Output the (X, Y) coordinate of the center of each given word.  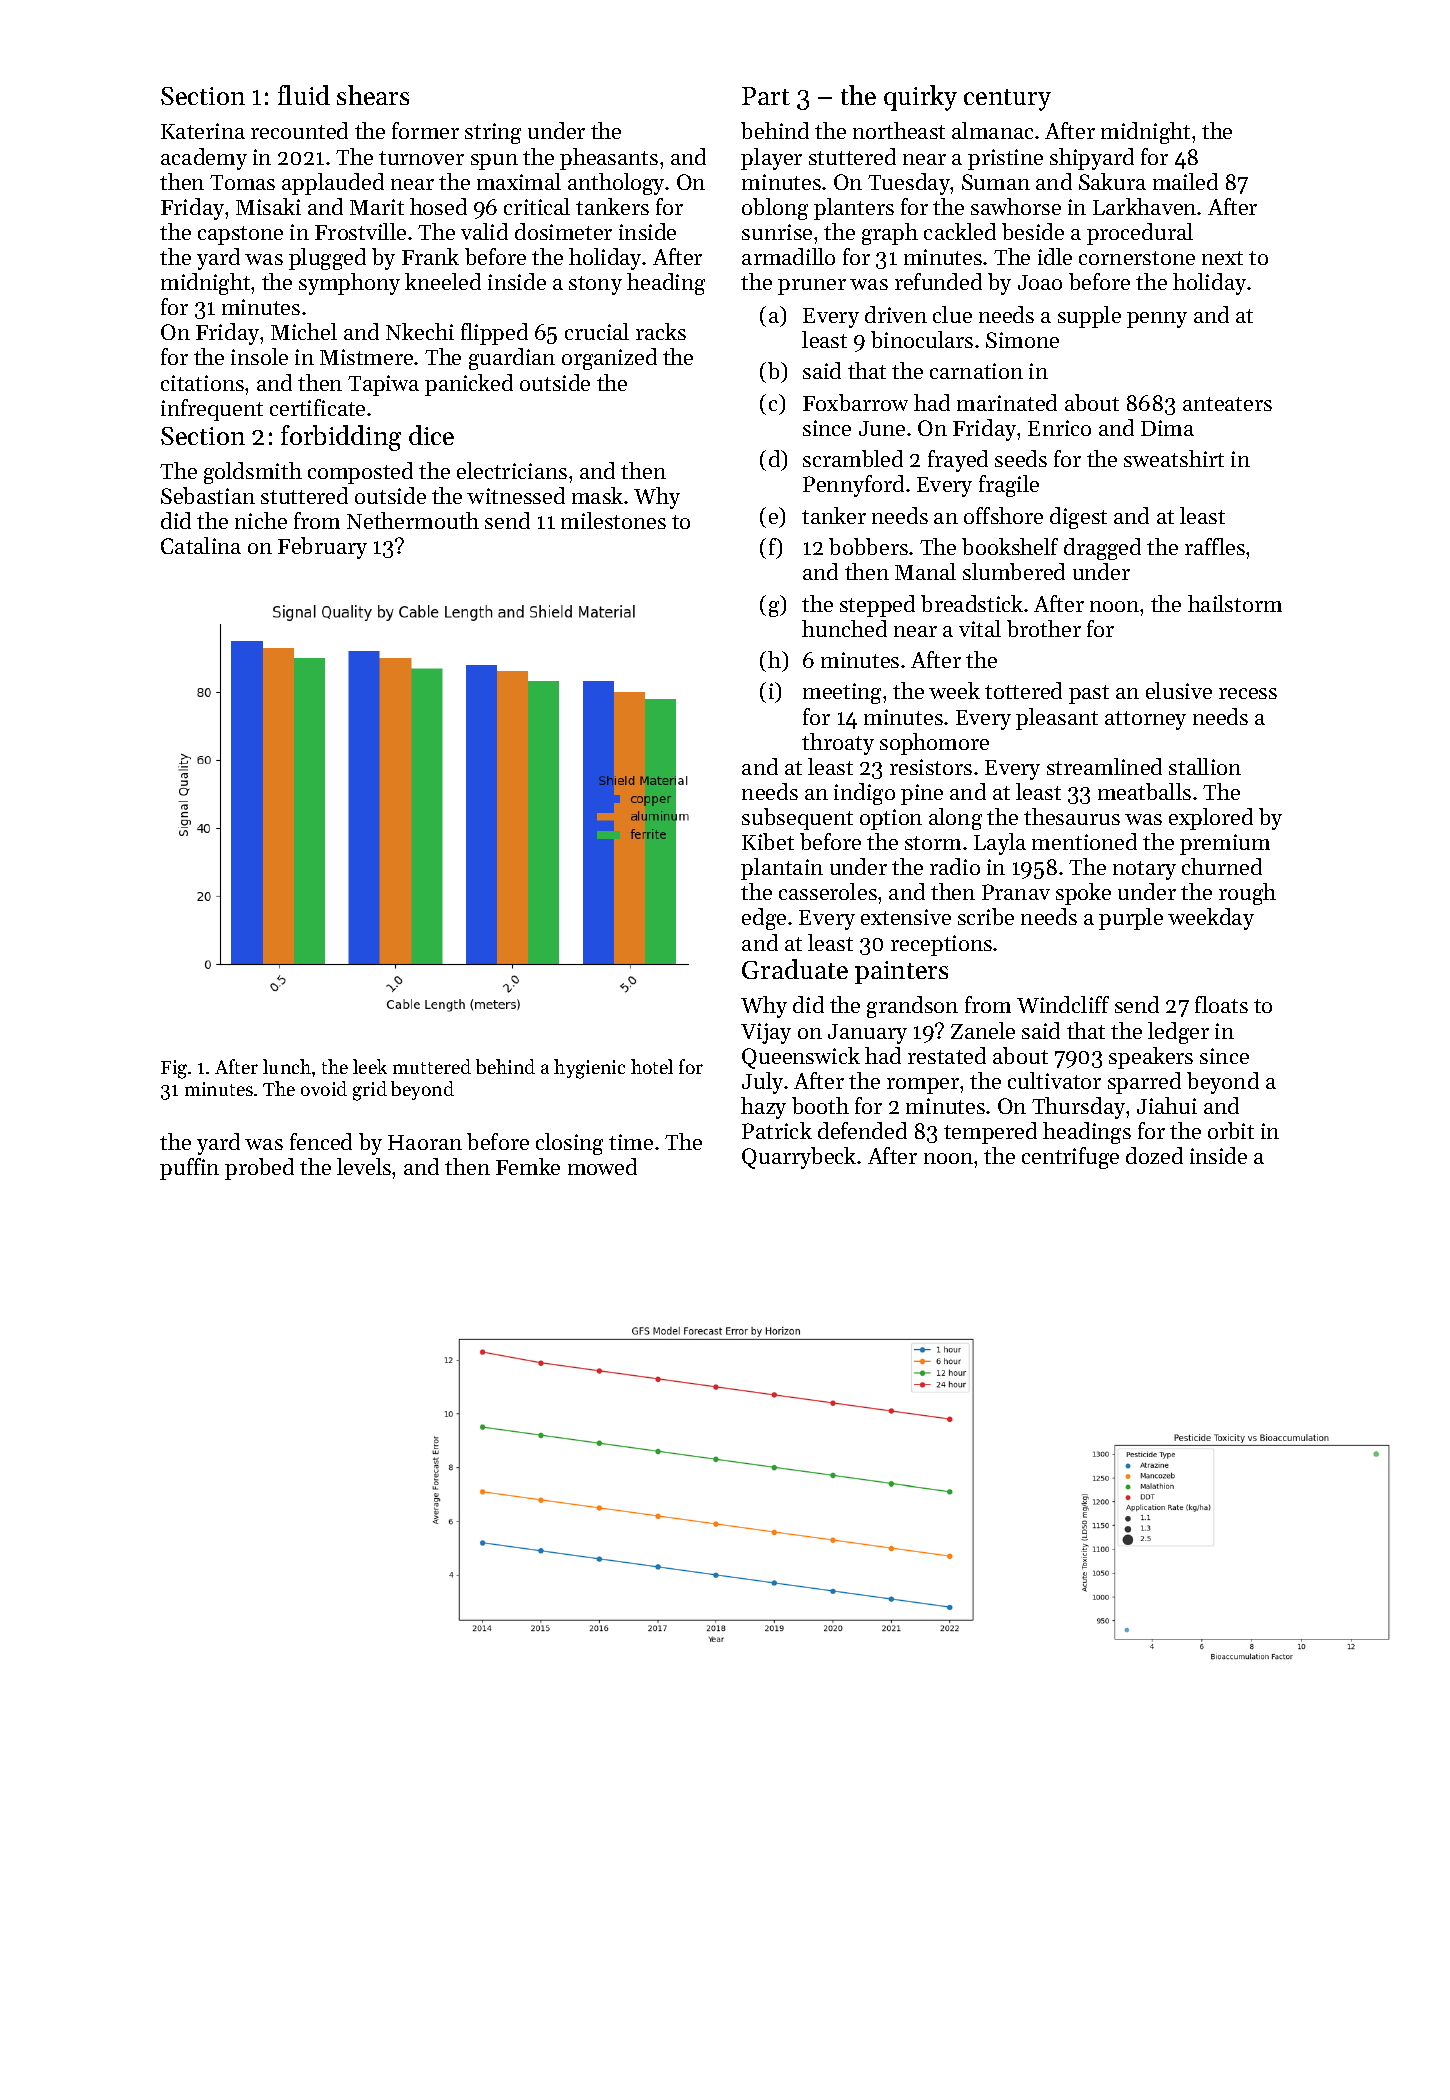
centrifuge (1070, 1158)
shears (373, 95)
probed (259, 1169)
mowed (602, 1166)
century (1007, 100)
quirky (920, 98)
